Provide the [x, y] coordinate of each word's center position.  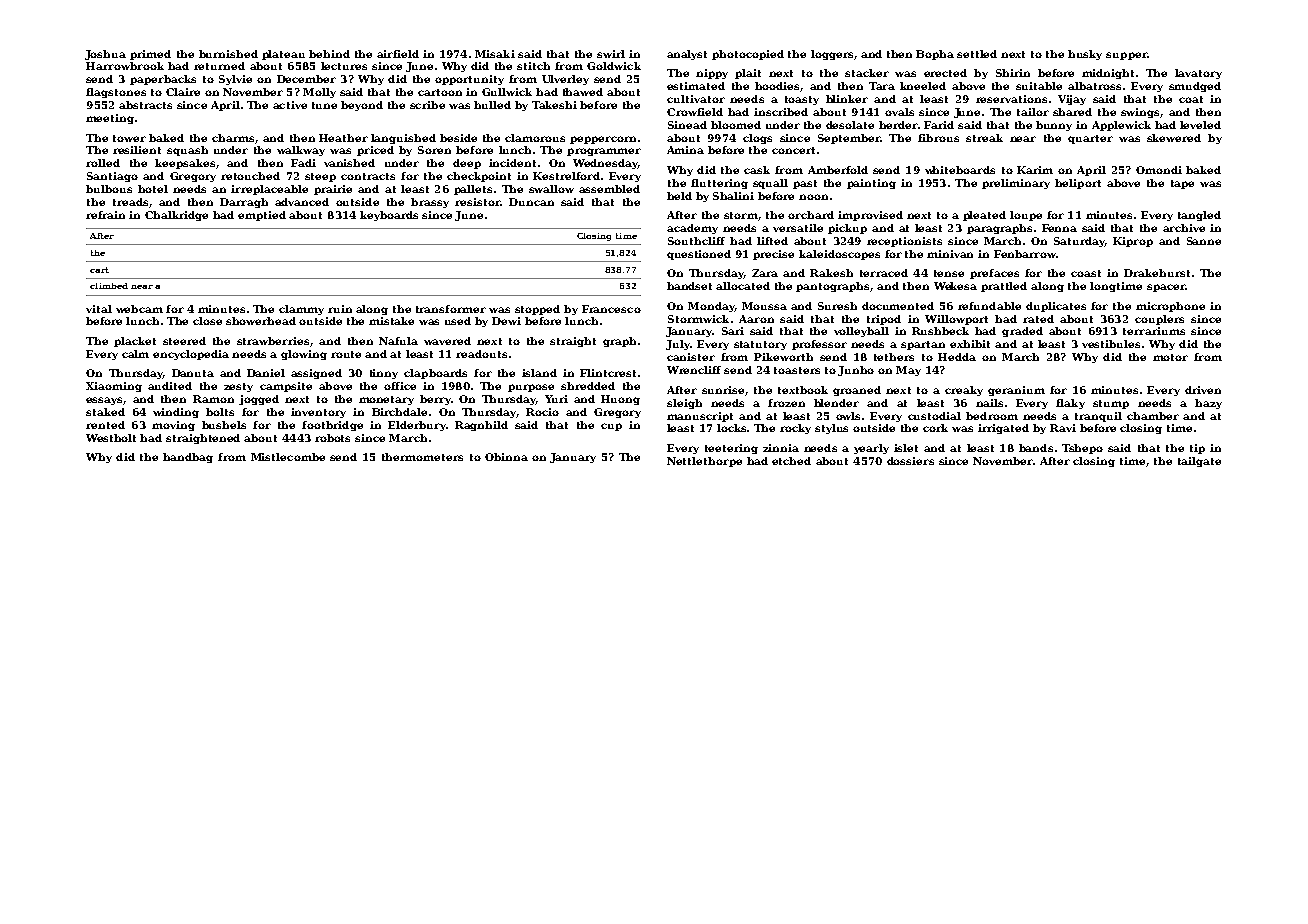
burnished [228, 54]
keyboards [389, 216]
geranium [1016, 391]
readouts [481, 354]
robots [332, 438]
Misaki [495, 54]
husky [1085, 55]
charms [233, 138]
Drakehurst [1157, 273]
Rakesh [831, 273]
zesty [238, 387]
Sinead [687, 125]
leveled [1200, 125]
